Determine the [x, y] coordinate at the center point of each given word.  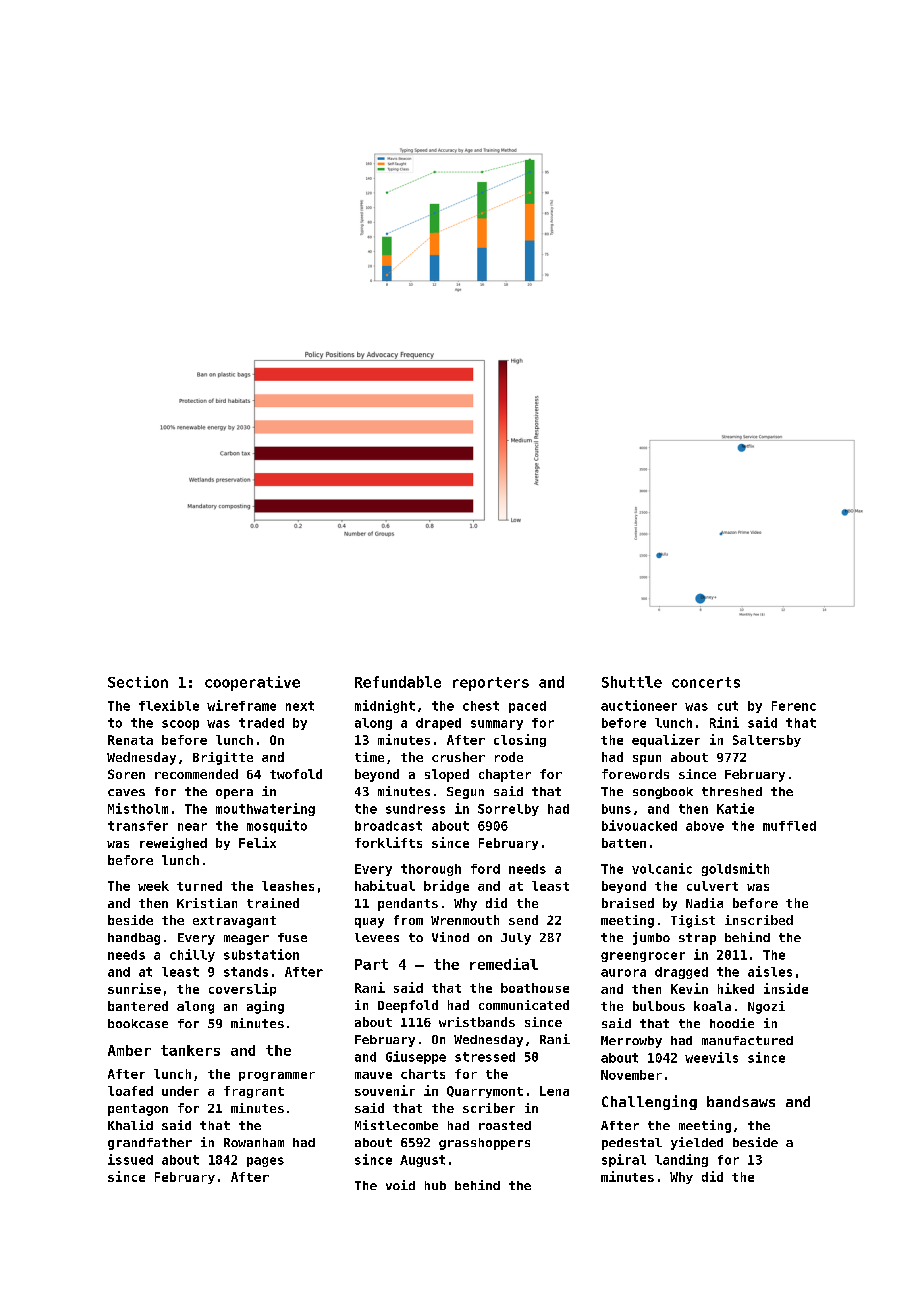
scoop [180, 725]
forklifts [388, 842]
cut [728, 706]
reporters [491, 684]
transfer [138, 826]
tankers [190, 1050]
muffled [789, 826]
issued [130, 1159]
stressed [485, 1057]
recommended [196, 774]
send [523, 920]
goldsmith [735, 869]
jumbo [651, 938]
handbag [134, 939]
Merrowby [631, 1042]
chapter [505, 775]
